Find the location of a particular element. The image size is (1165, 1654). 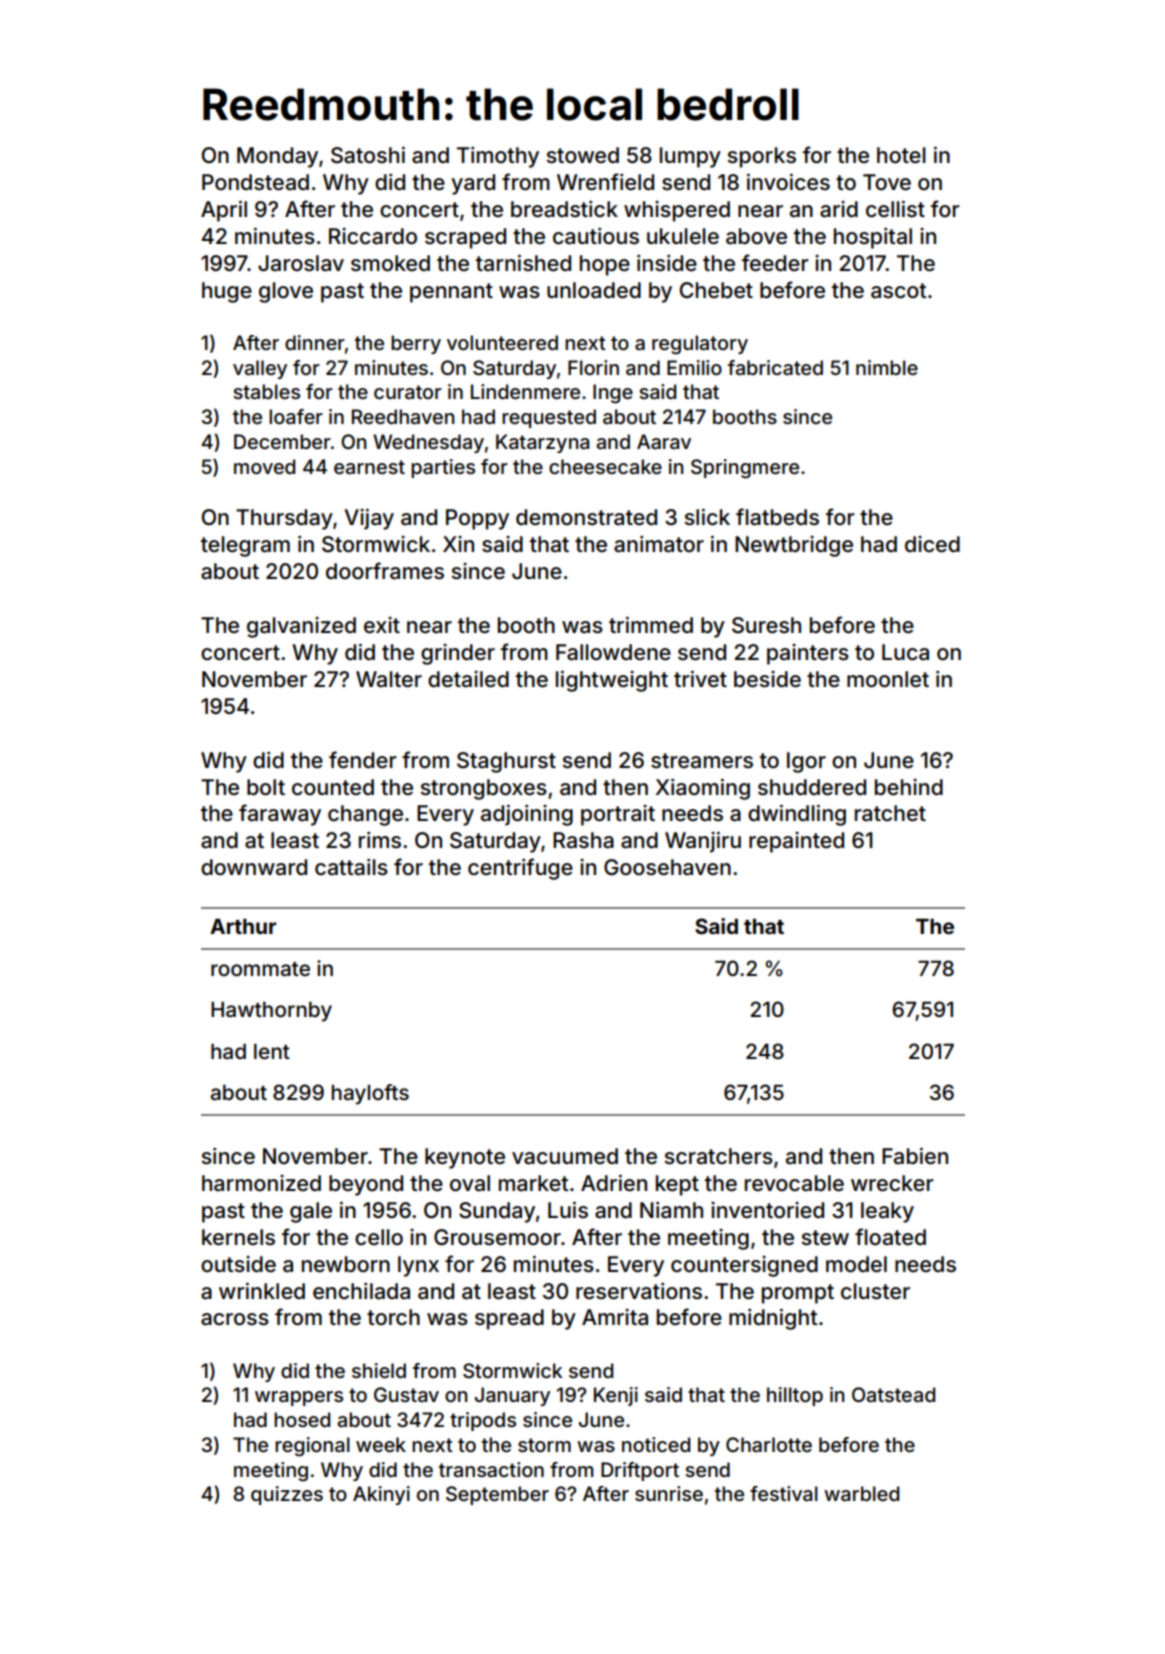

ratchet is located at coordinates (890, 813).
